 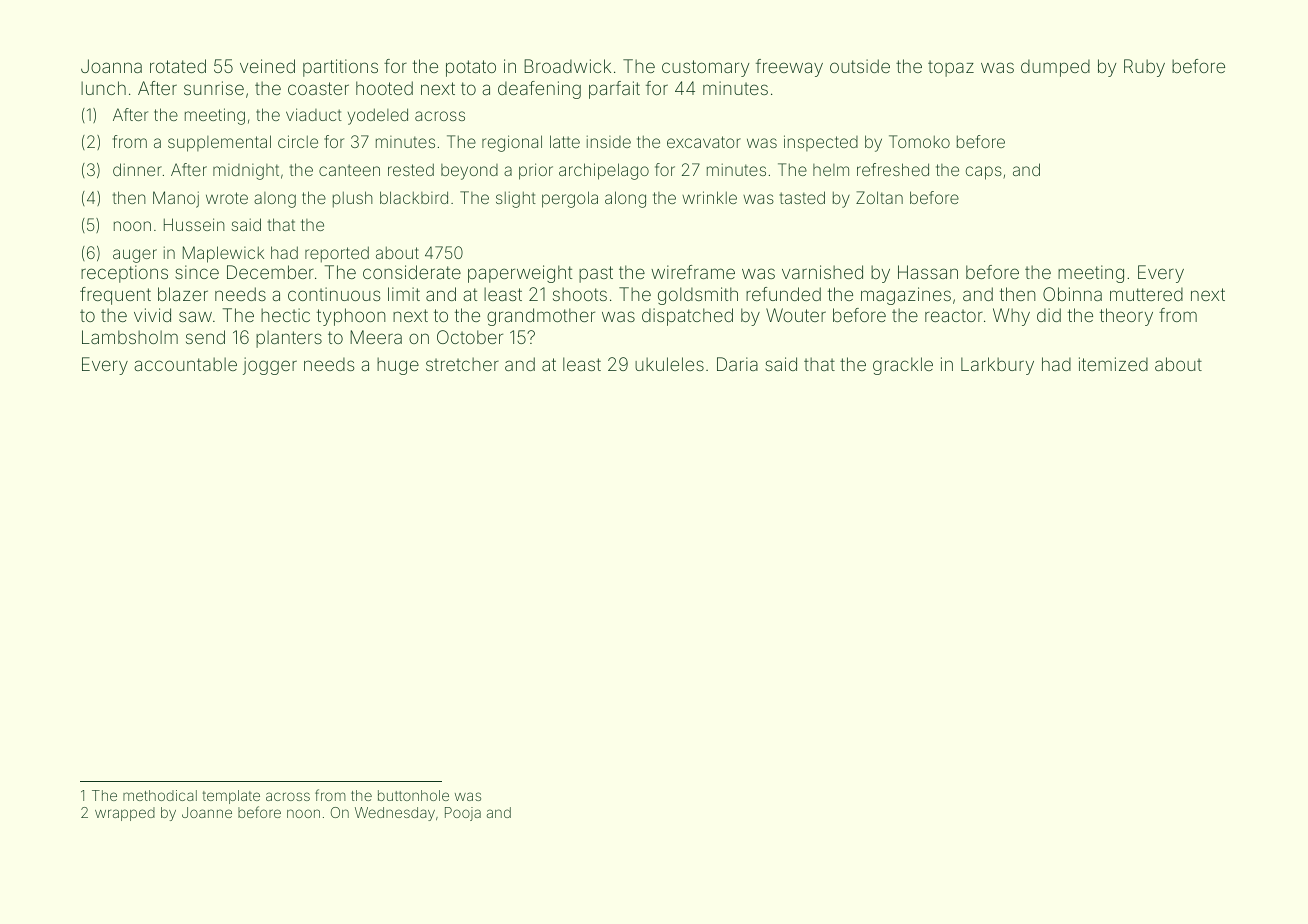 What do you see at coordinates (1144, 68) in the document?
I see `Ruby` at bounding box center [1144, 68].
